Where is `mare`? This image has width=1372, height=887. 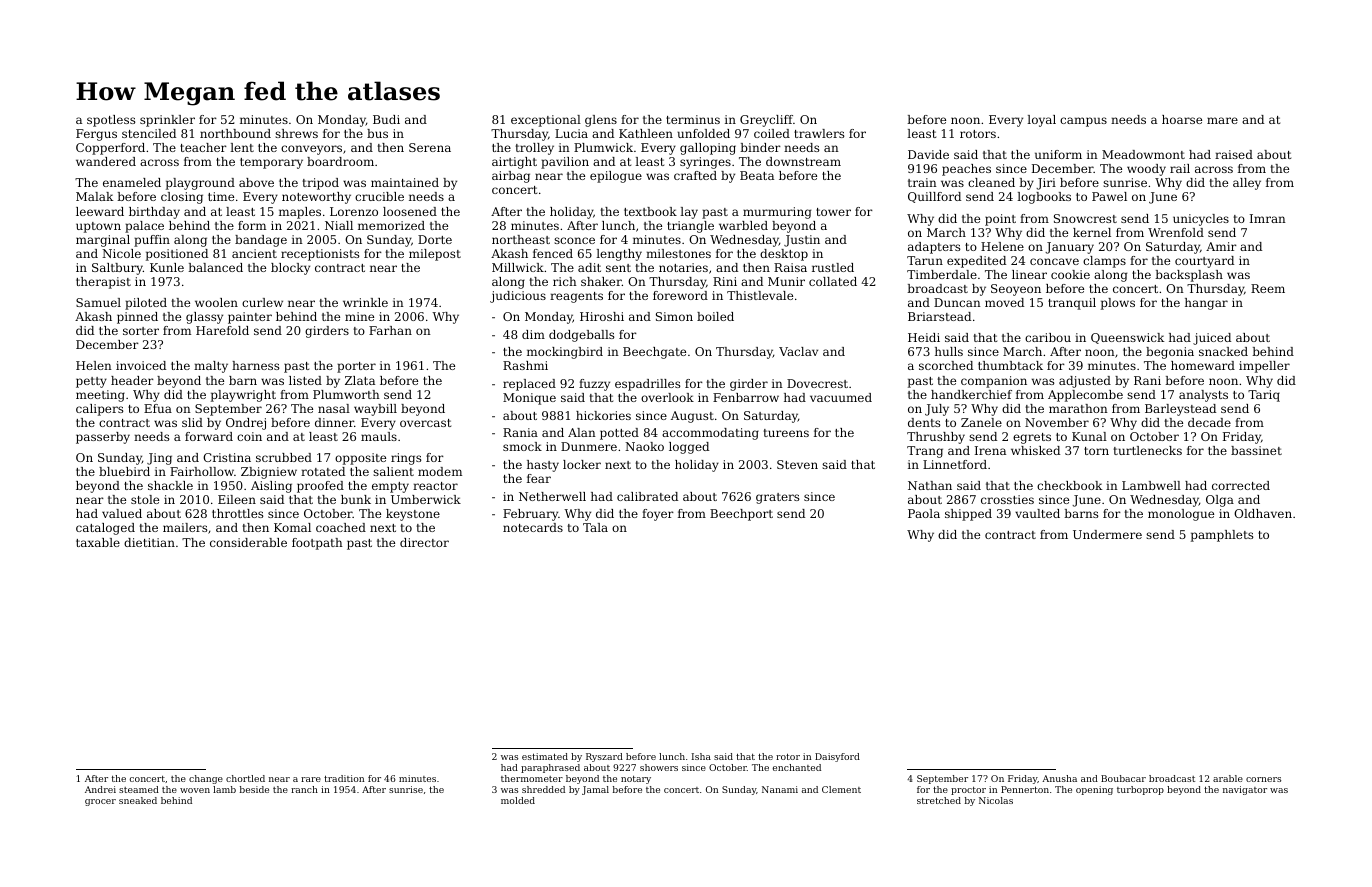
mare is located at coordinates (1222, 120).
